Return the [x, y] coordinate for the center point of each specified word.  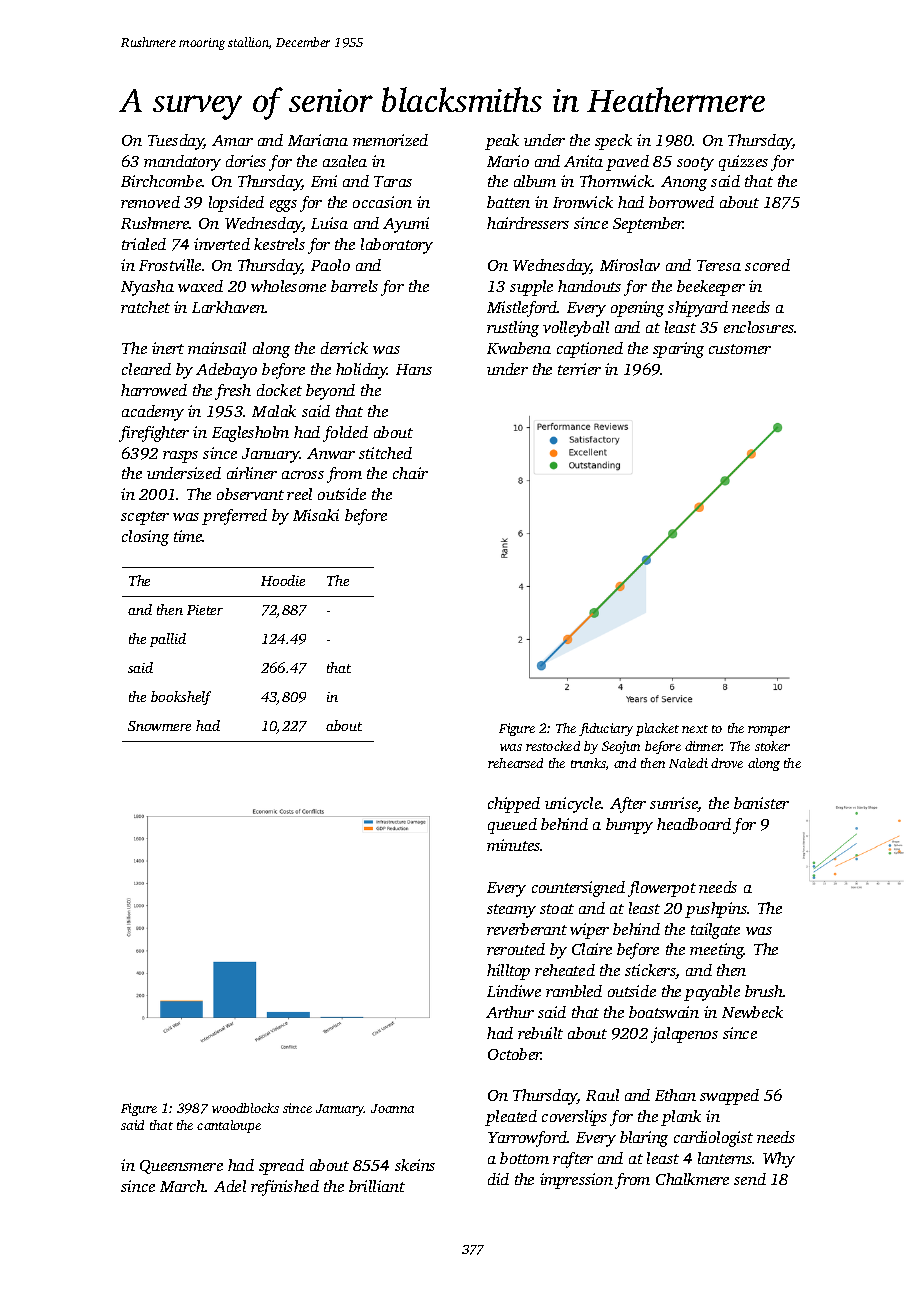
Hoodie [283, 580]
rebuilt [540, 1033]
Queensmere [181, 1167]
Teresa [719, 265]
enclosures [759, 327]
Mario [508, 161]
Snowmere [159, 726]
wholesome [288, 286]
